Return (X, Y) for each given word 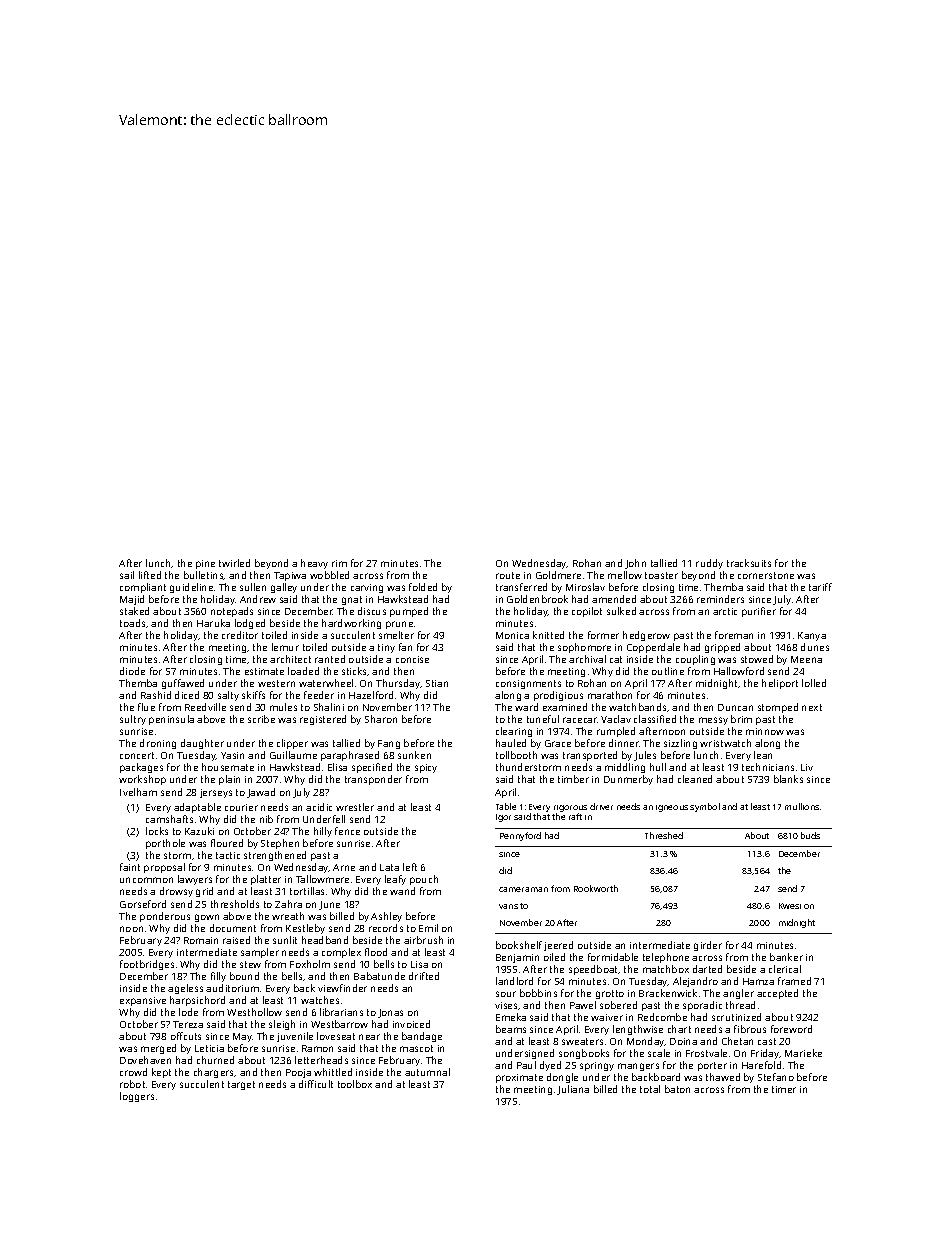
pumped (409, 612)
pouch (424, 880)
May (243, 1037)
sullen (253, 587)
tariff (820, 587)
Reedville (205, 707)
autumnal (427, 1072)
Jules (645, 756)
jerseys (216, 793)
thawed (723, 1077)
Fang (389, 744)
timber (573, 779)
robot (132, 1084)
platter (266, 880)
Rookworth (596, 888)
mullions (802, 806)
